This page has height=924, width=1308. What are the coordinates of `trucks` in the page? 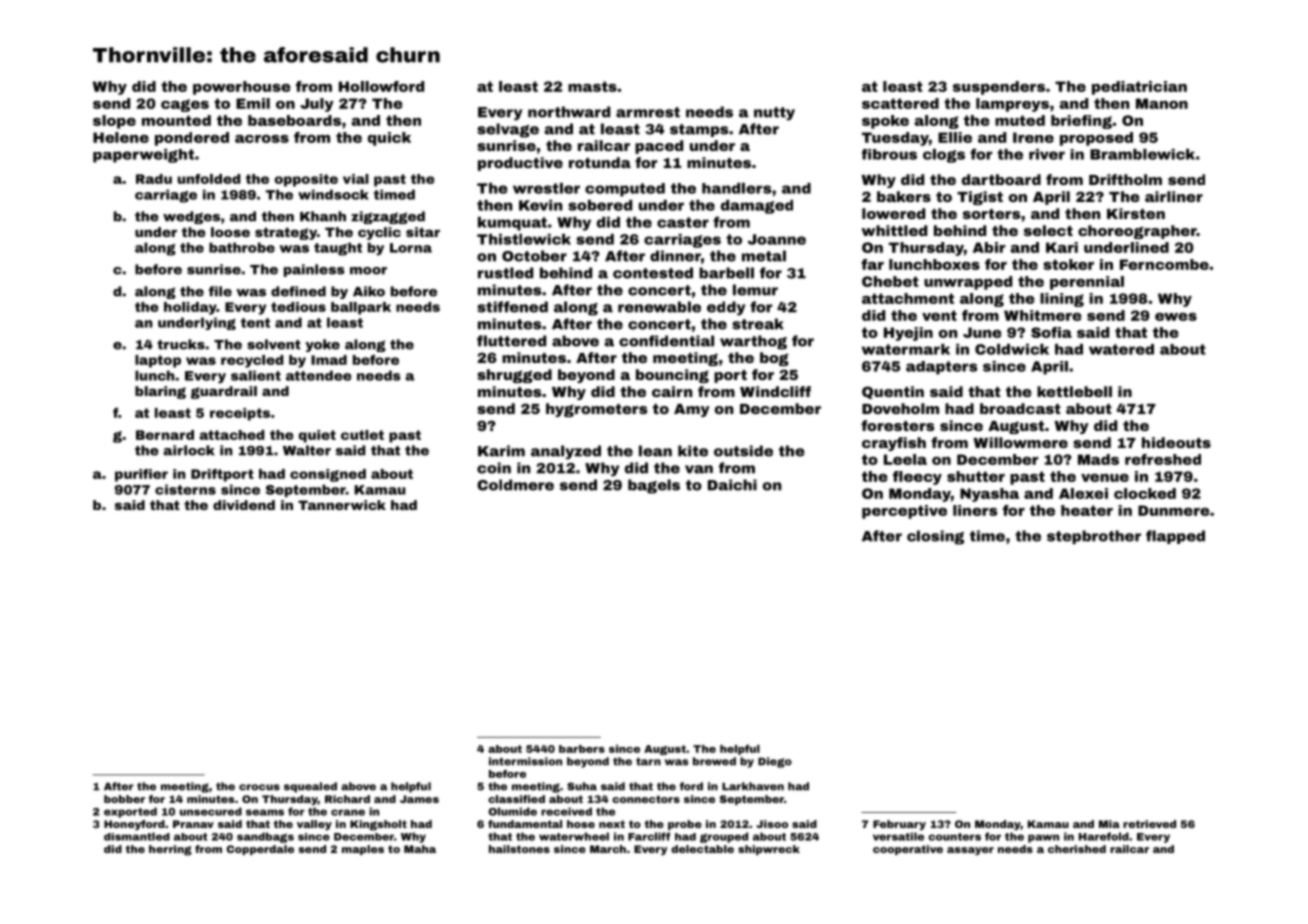 It's located at (181, 344).
